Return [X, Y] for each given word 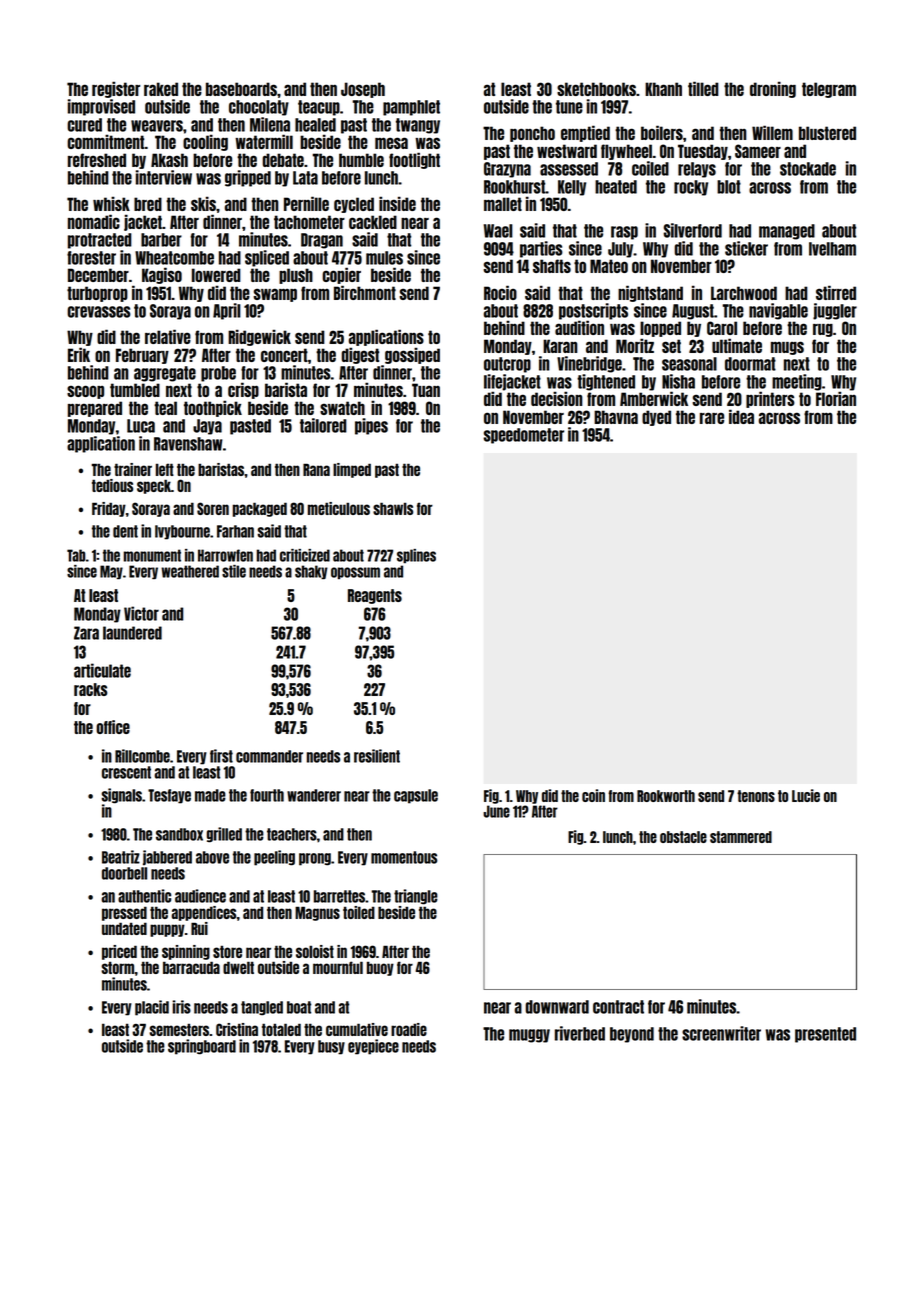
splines [416, 556]
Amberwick [654, 398]
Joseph [363, 90]
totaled [281, 1029]
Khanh [663, 89]
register [116, 89]
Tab [76, 555]
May [111, 572]
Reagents [375, 596]
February [142, 356]
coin [593, 795]
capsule [416, 796]
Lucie [806, 795]
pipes [371, 426]
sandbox [179, 834]
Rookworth [666, 796]
